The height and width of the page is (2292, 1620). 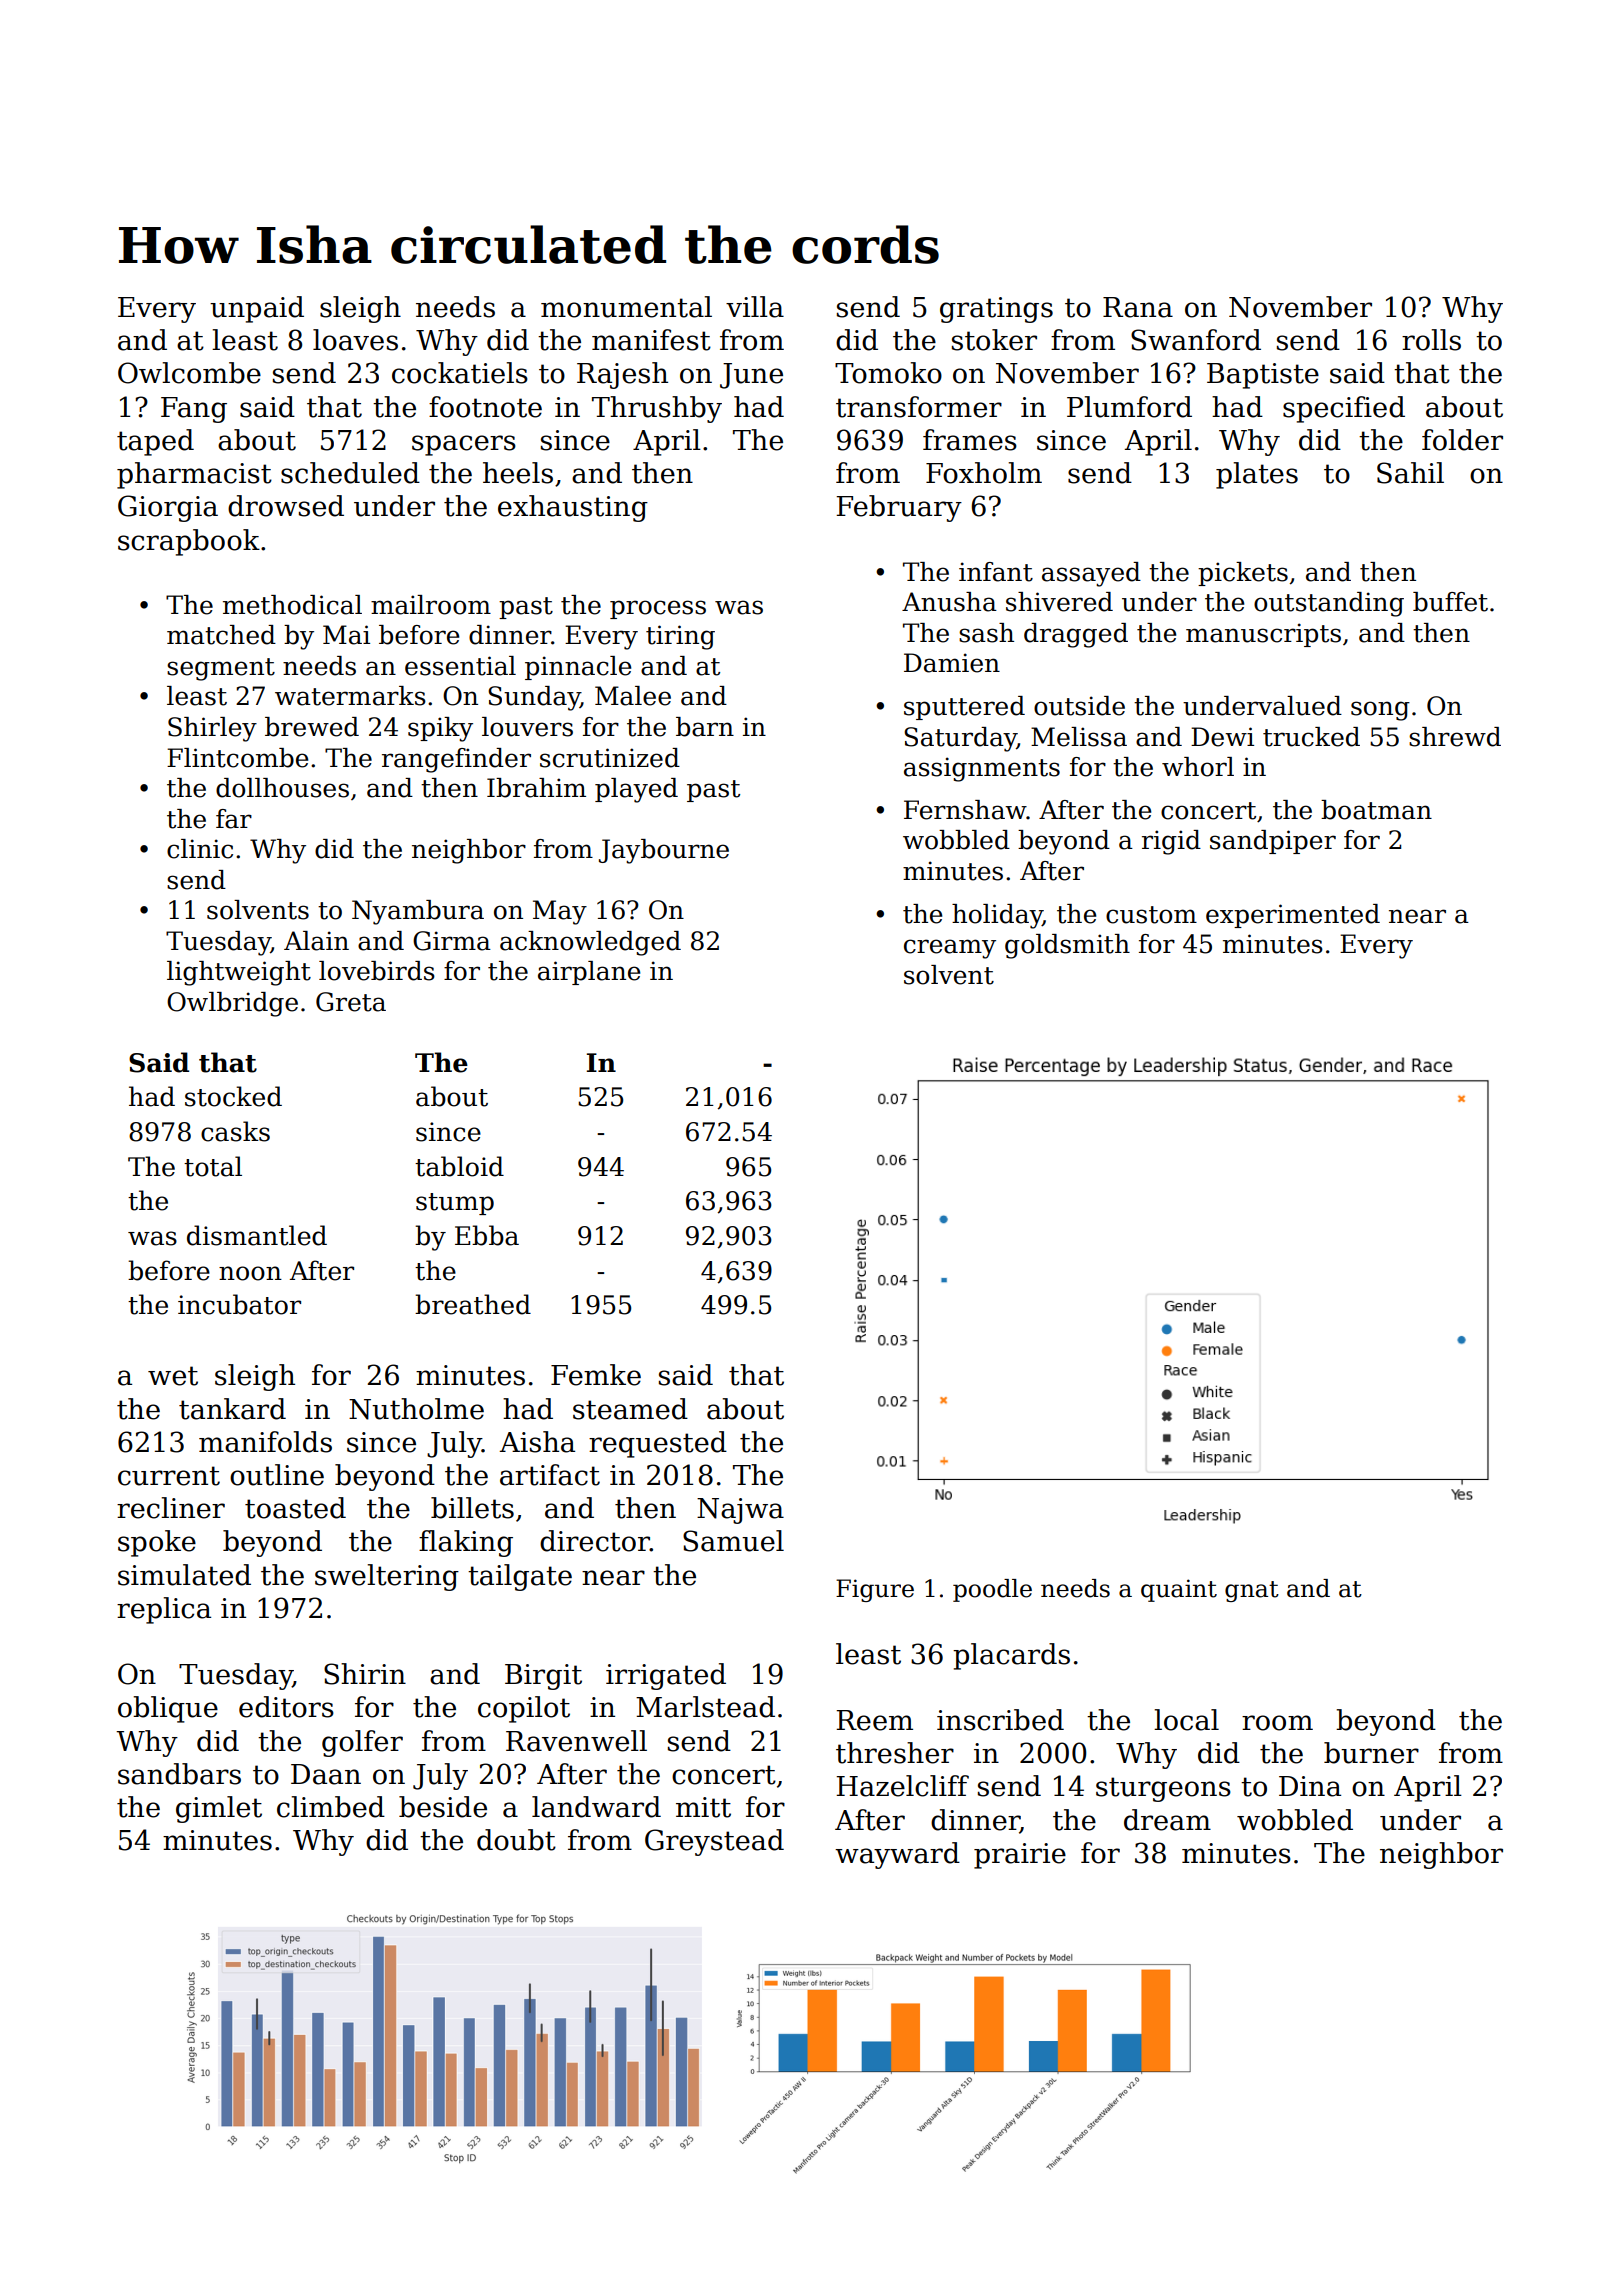 I want to click on experimented, so click(x=1293, y=916).
